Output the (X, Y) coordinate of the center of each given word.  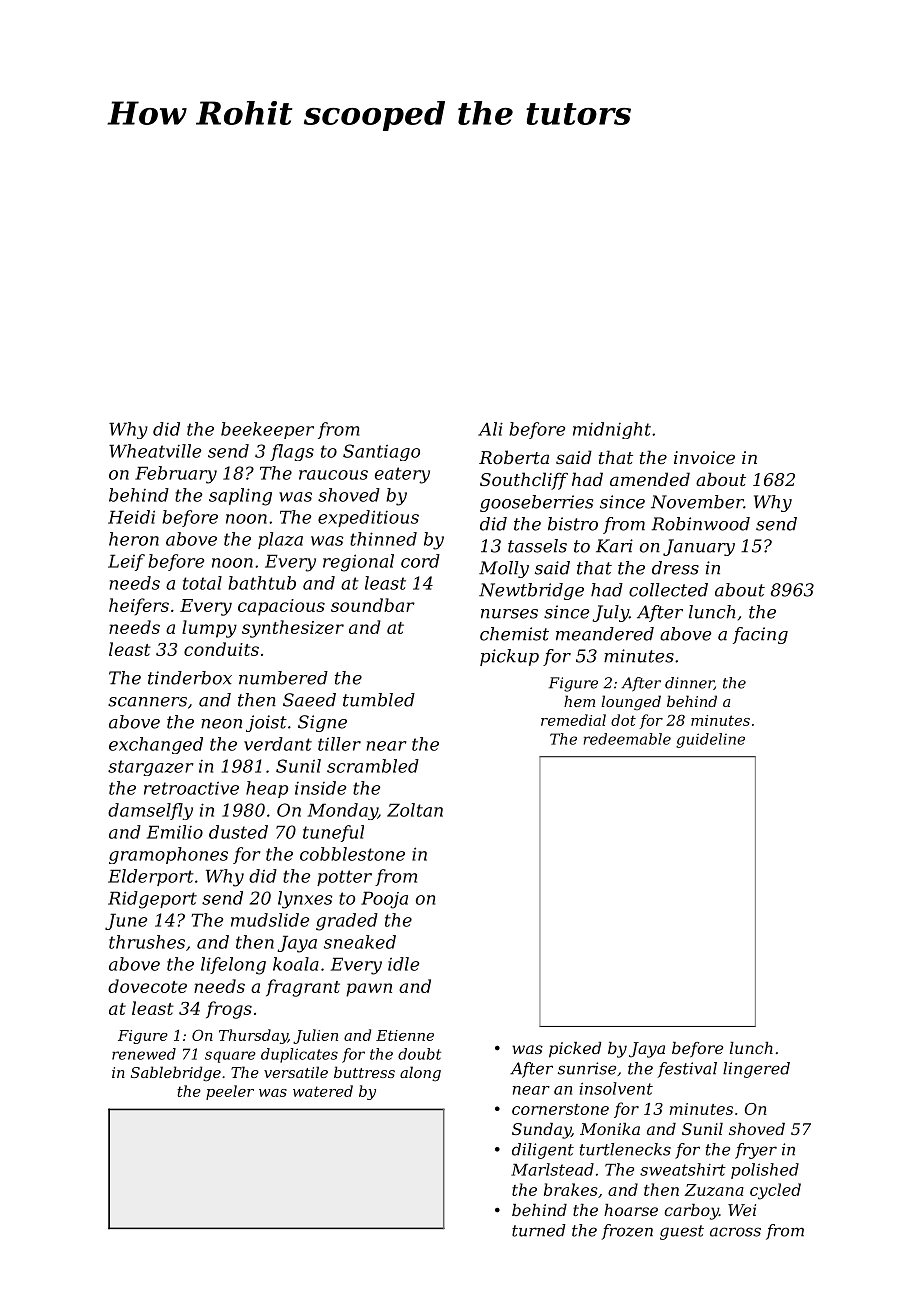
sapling (240, 497)
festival (687, 1070)
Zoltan (415, 810)
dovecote (147, 986)
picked (575, 1050)
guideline (710, 740)
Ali (490, 429)
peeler (230, 1092)
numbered (283, 678)
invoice (704, 457)
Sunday (541, 1131)
